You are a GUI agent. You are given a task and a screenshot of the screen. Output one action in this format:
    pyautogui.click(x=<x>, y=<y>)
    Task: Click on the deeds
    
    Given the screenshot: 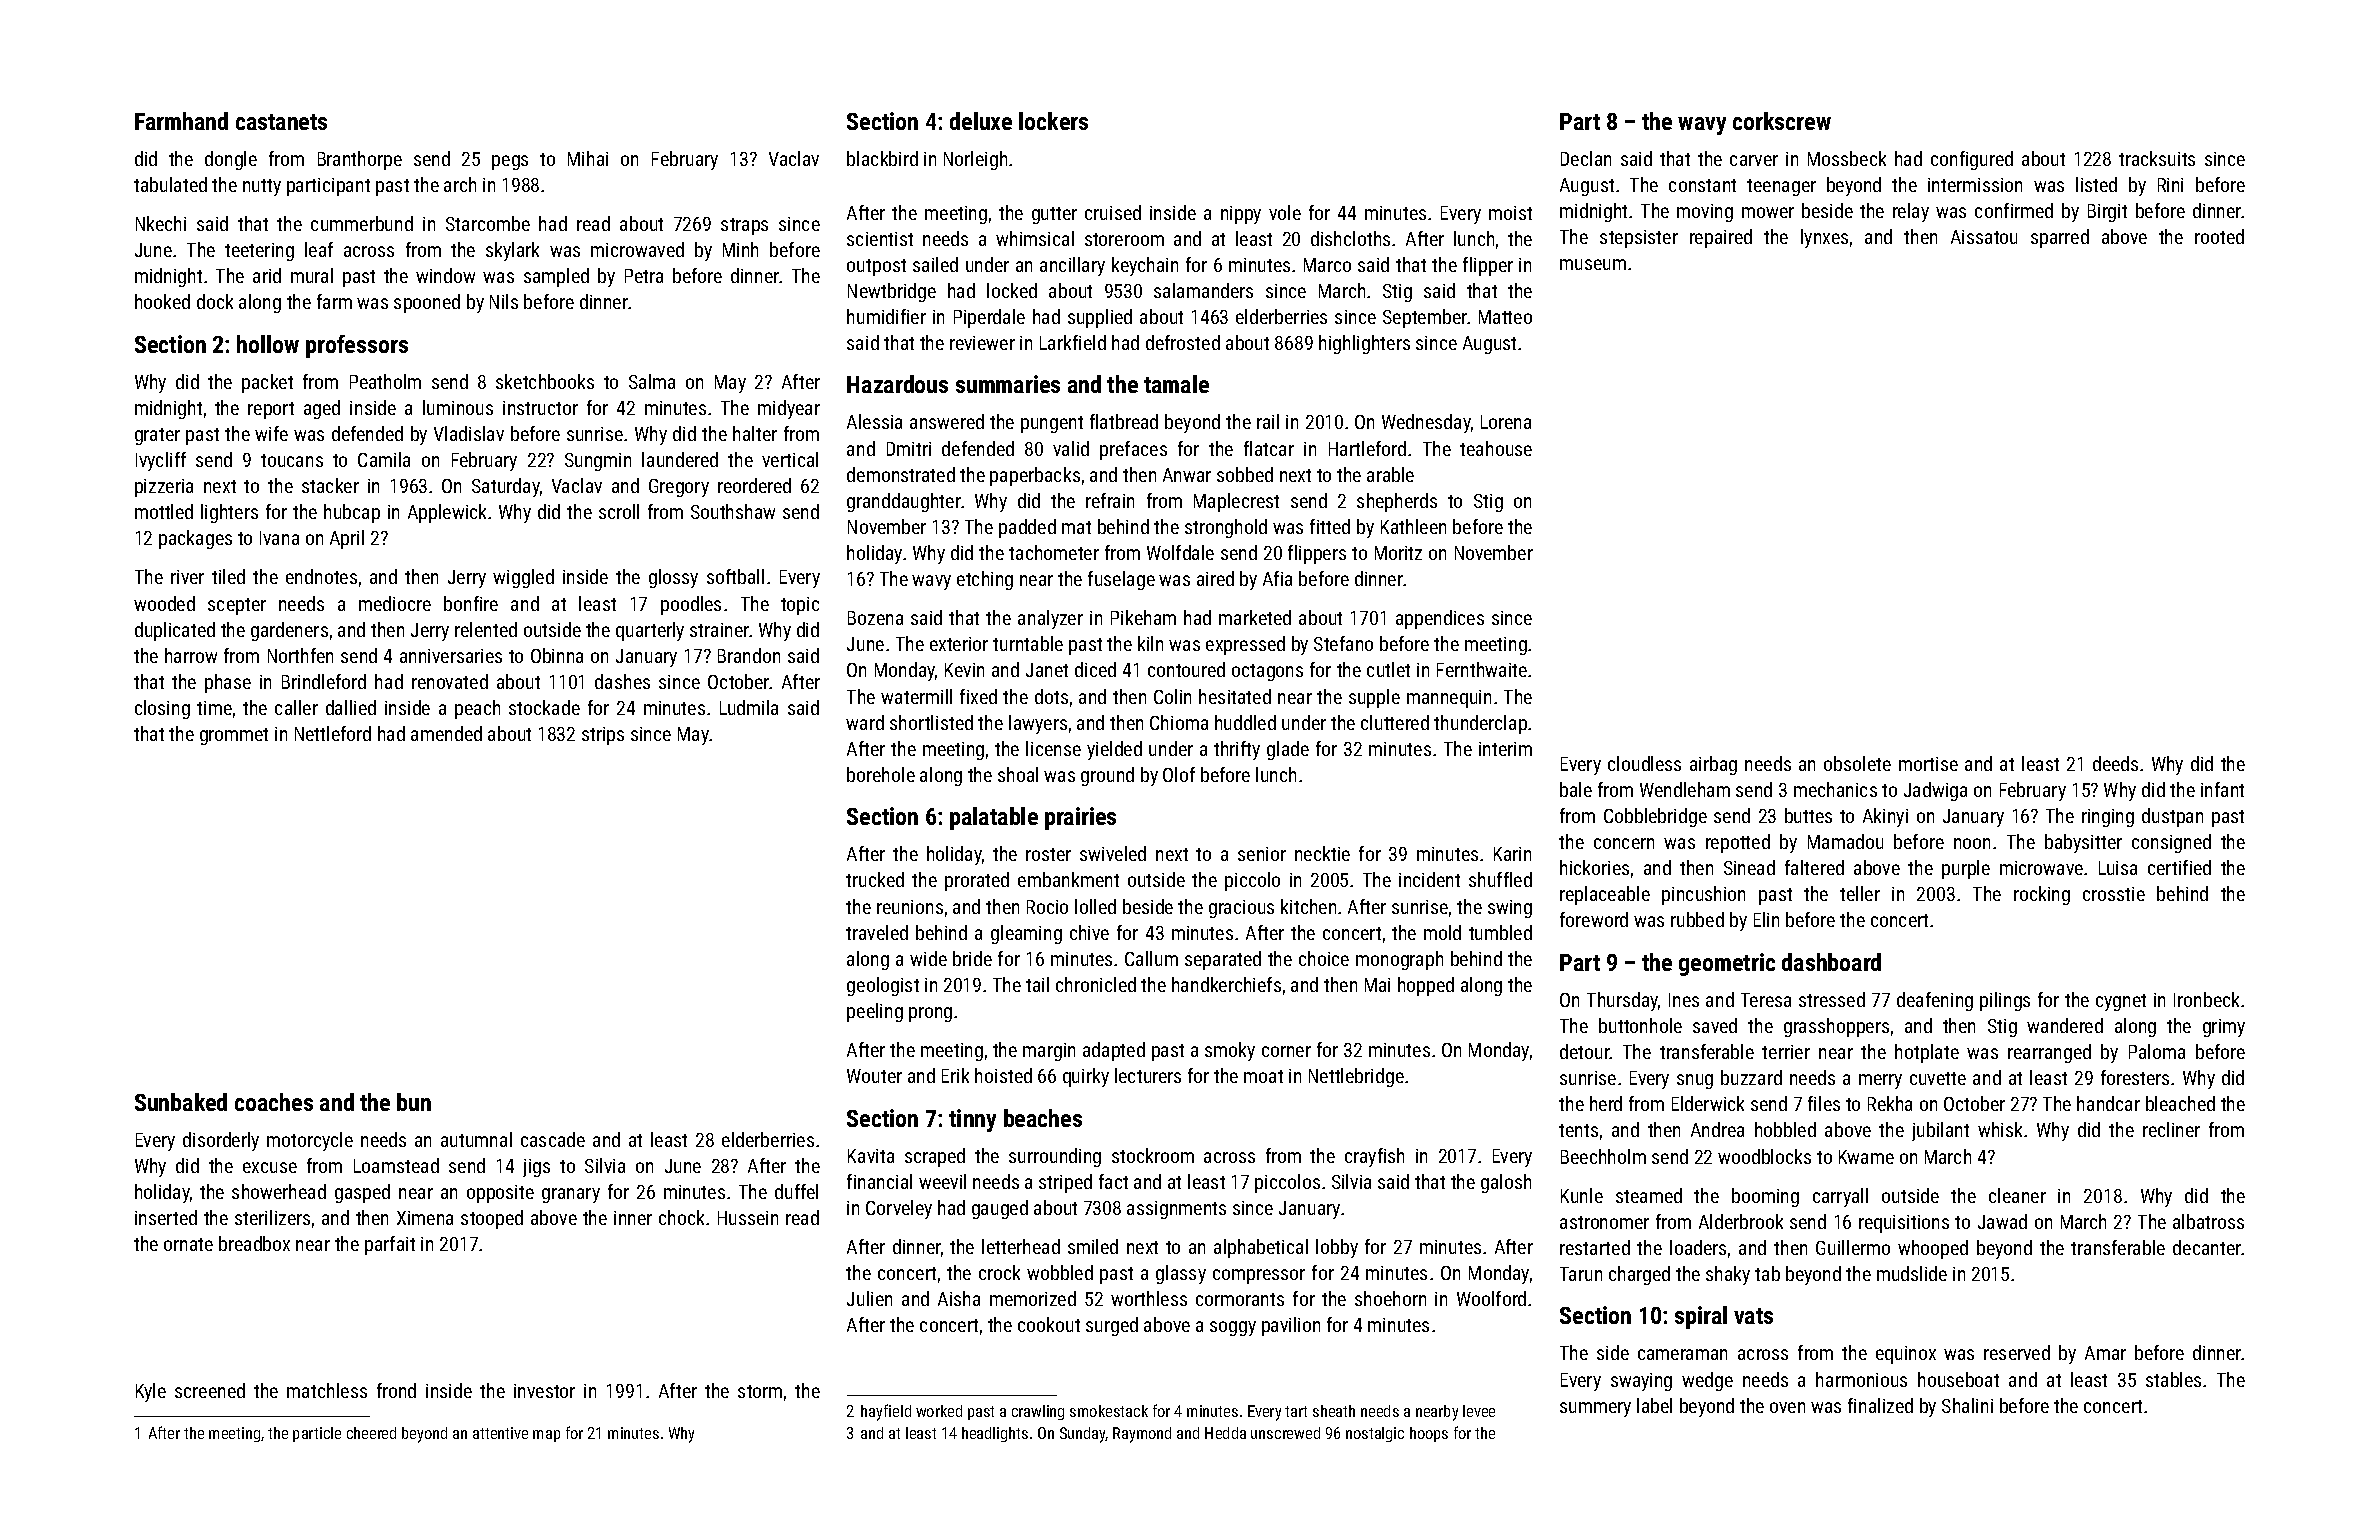 What is the action you would take?
    pyautogui.click(x=2115, y=763)
